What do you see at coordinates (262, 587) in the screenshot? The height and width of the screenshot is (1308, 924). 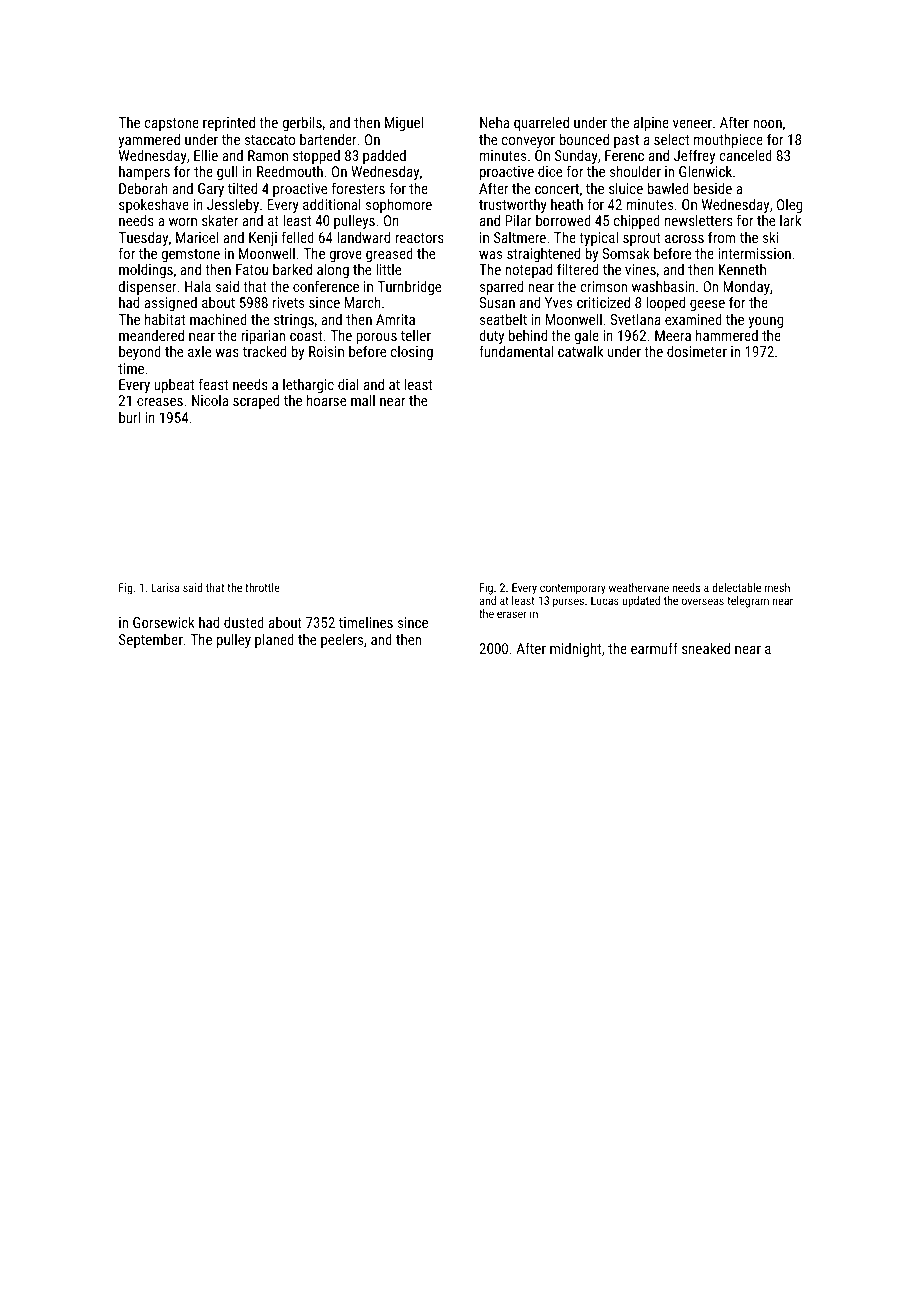 I see `throttle` at bounding box center [262, 587].
